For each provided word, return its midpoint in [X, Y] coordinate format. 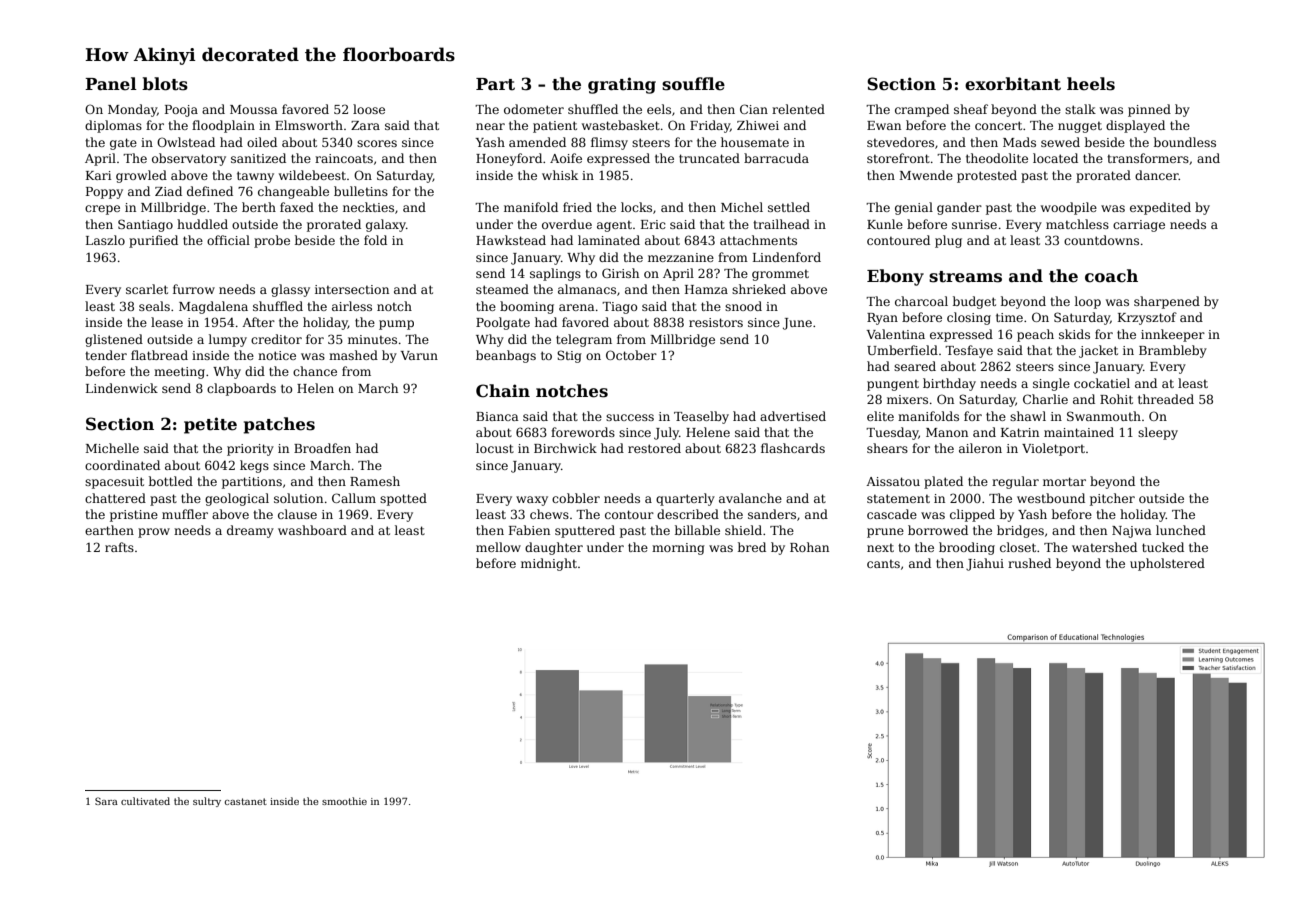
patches [279, 425]
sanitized [258, 158]
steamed [502, 289]
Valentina [896, 334]
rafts [119, 547]
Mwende [926, 175]
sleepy [1158, 433]
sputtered [585, 531]
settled [789, 207]
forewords [583, 432]
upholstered [1167, 564]
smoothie [344, 801]
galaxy [386, 225]
